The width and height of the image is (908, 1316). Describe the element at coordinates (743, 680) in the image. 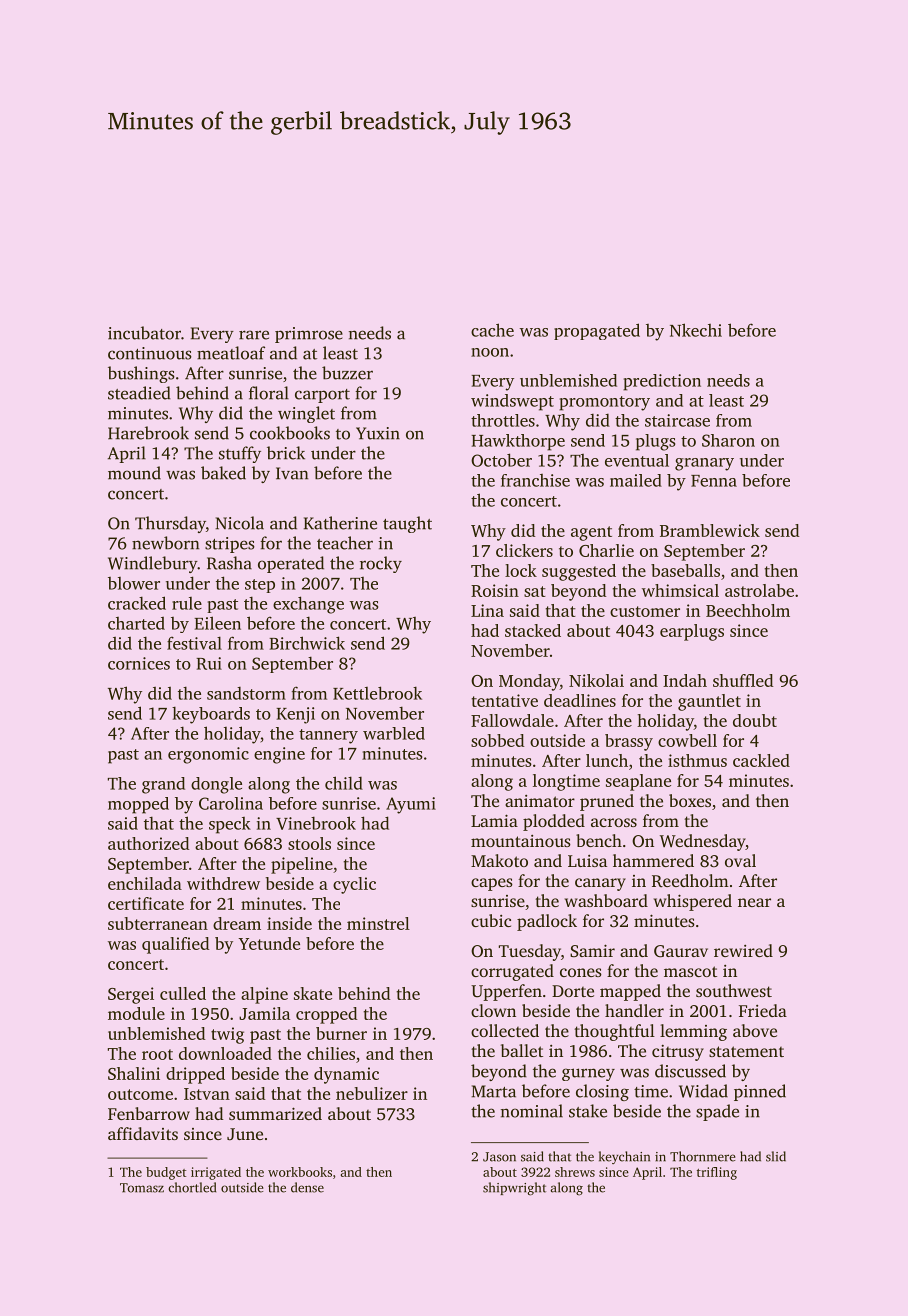

I see `shuffled` at that location.
